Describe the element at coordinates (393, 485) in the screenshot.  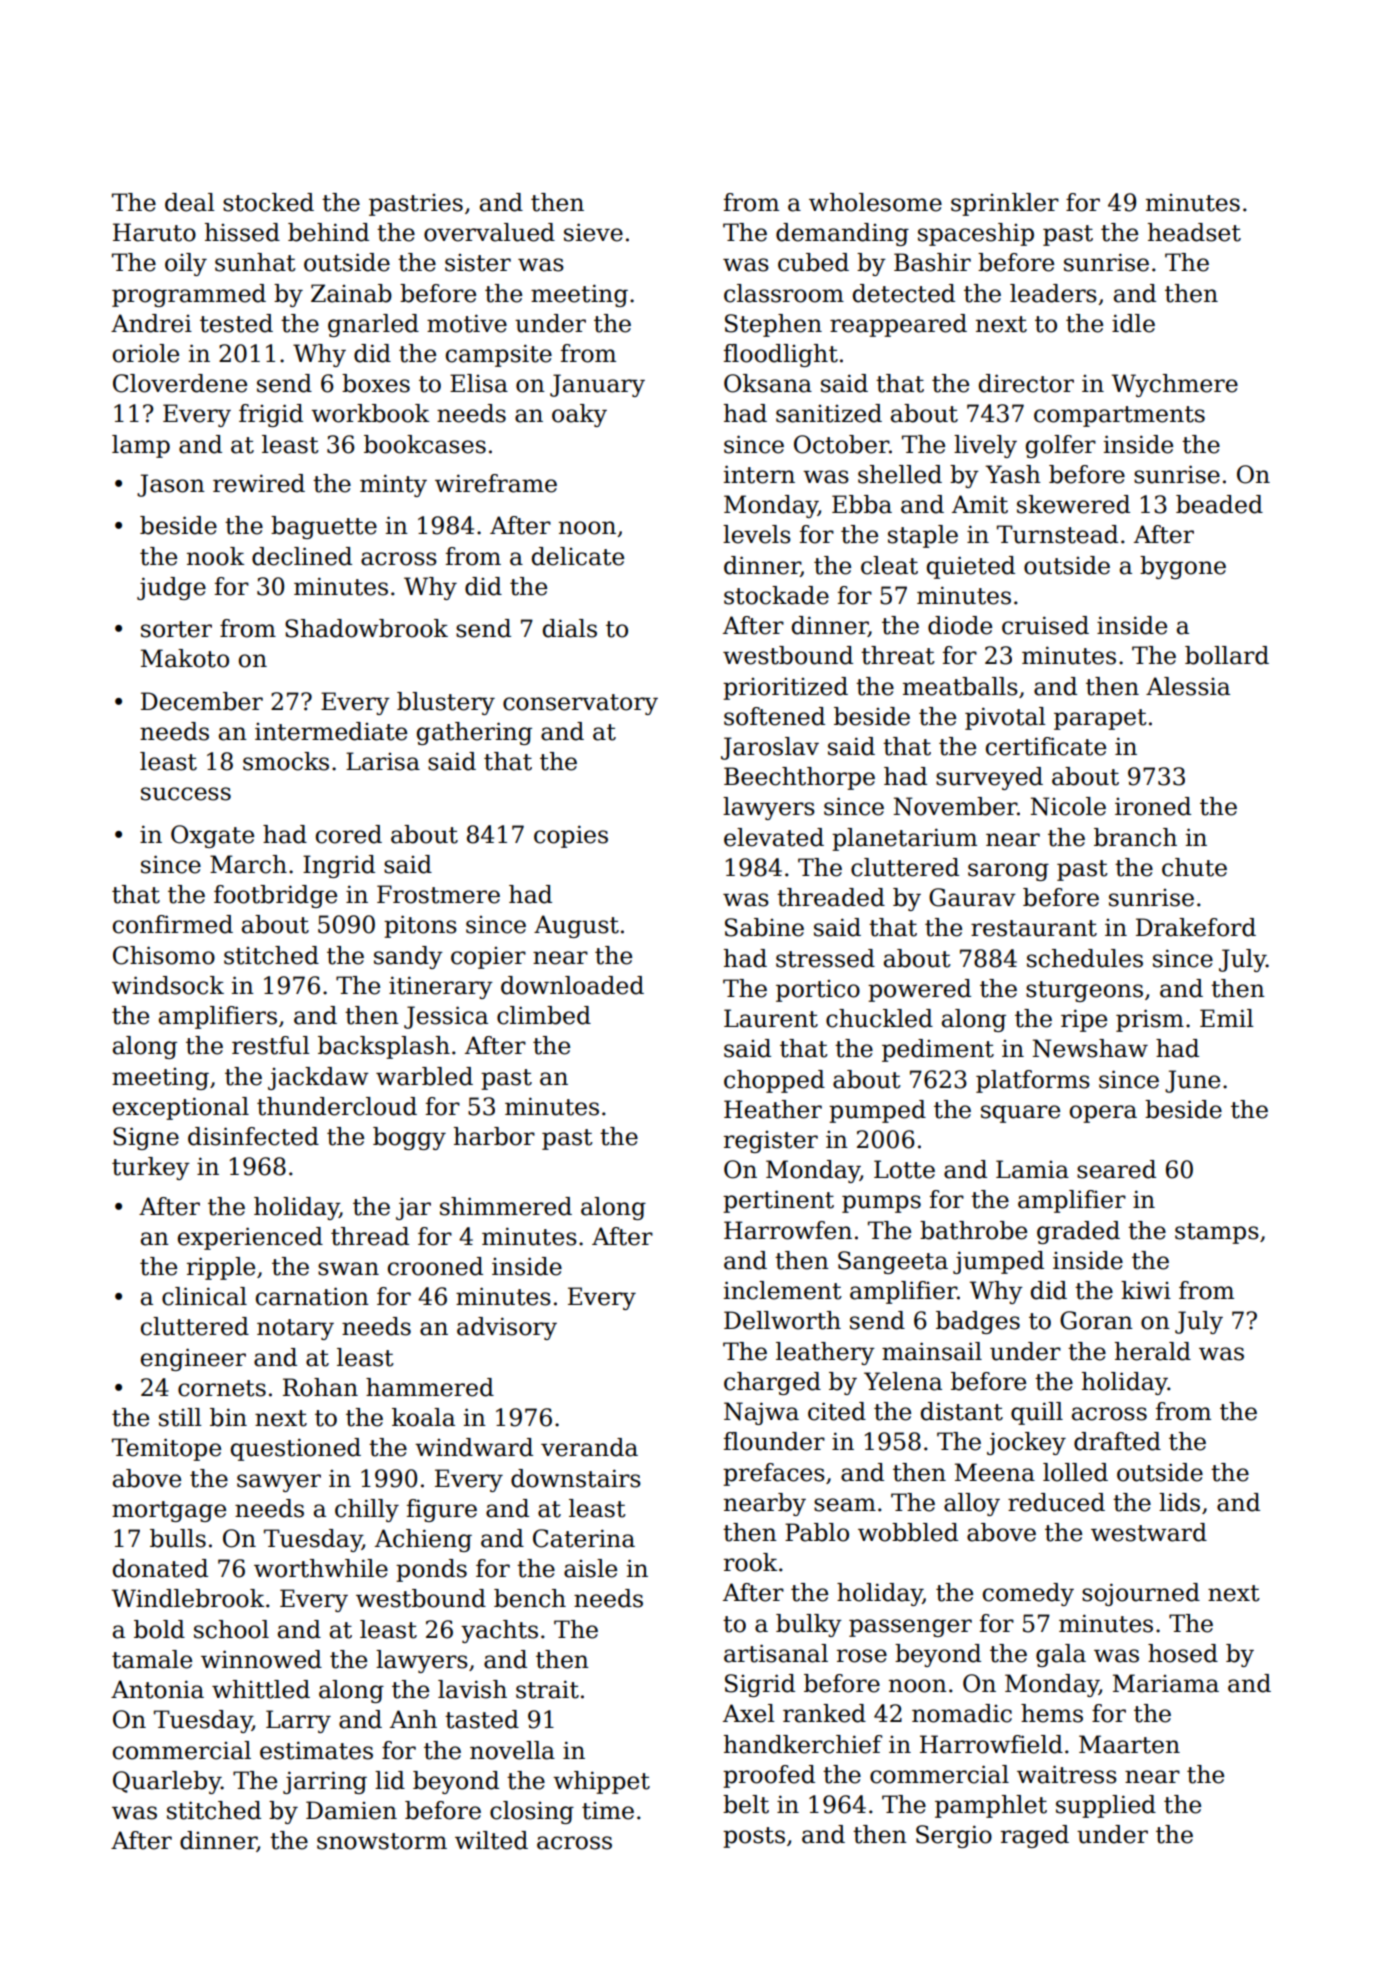
I see `minty` at that location.
